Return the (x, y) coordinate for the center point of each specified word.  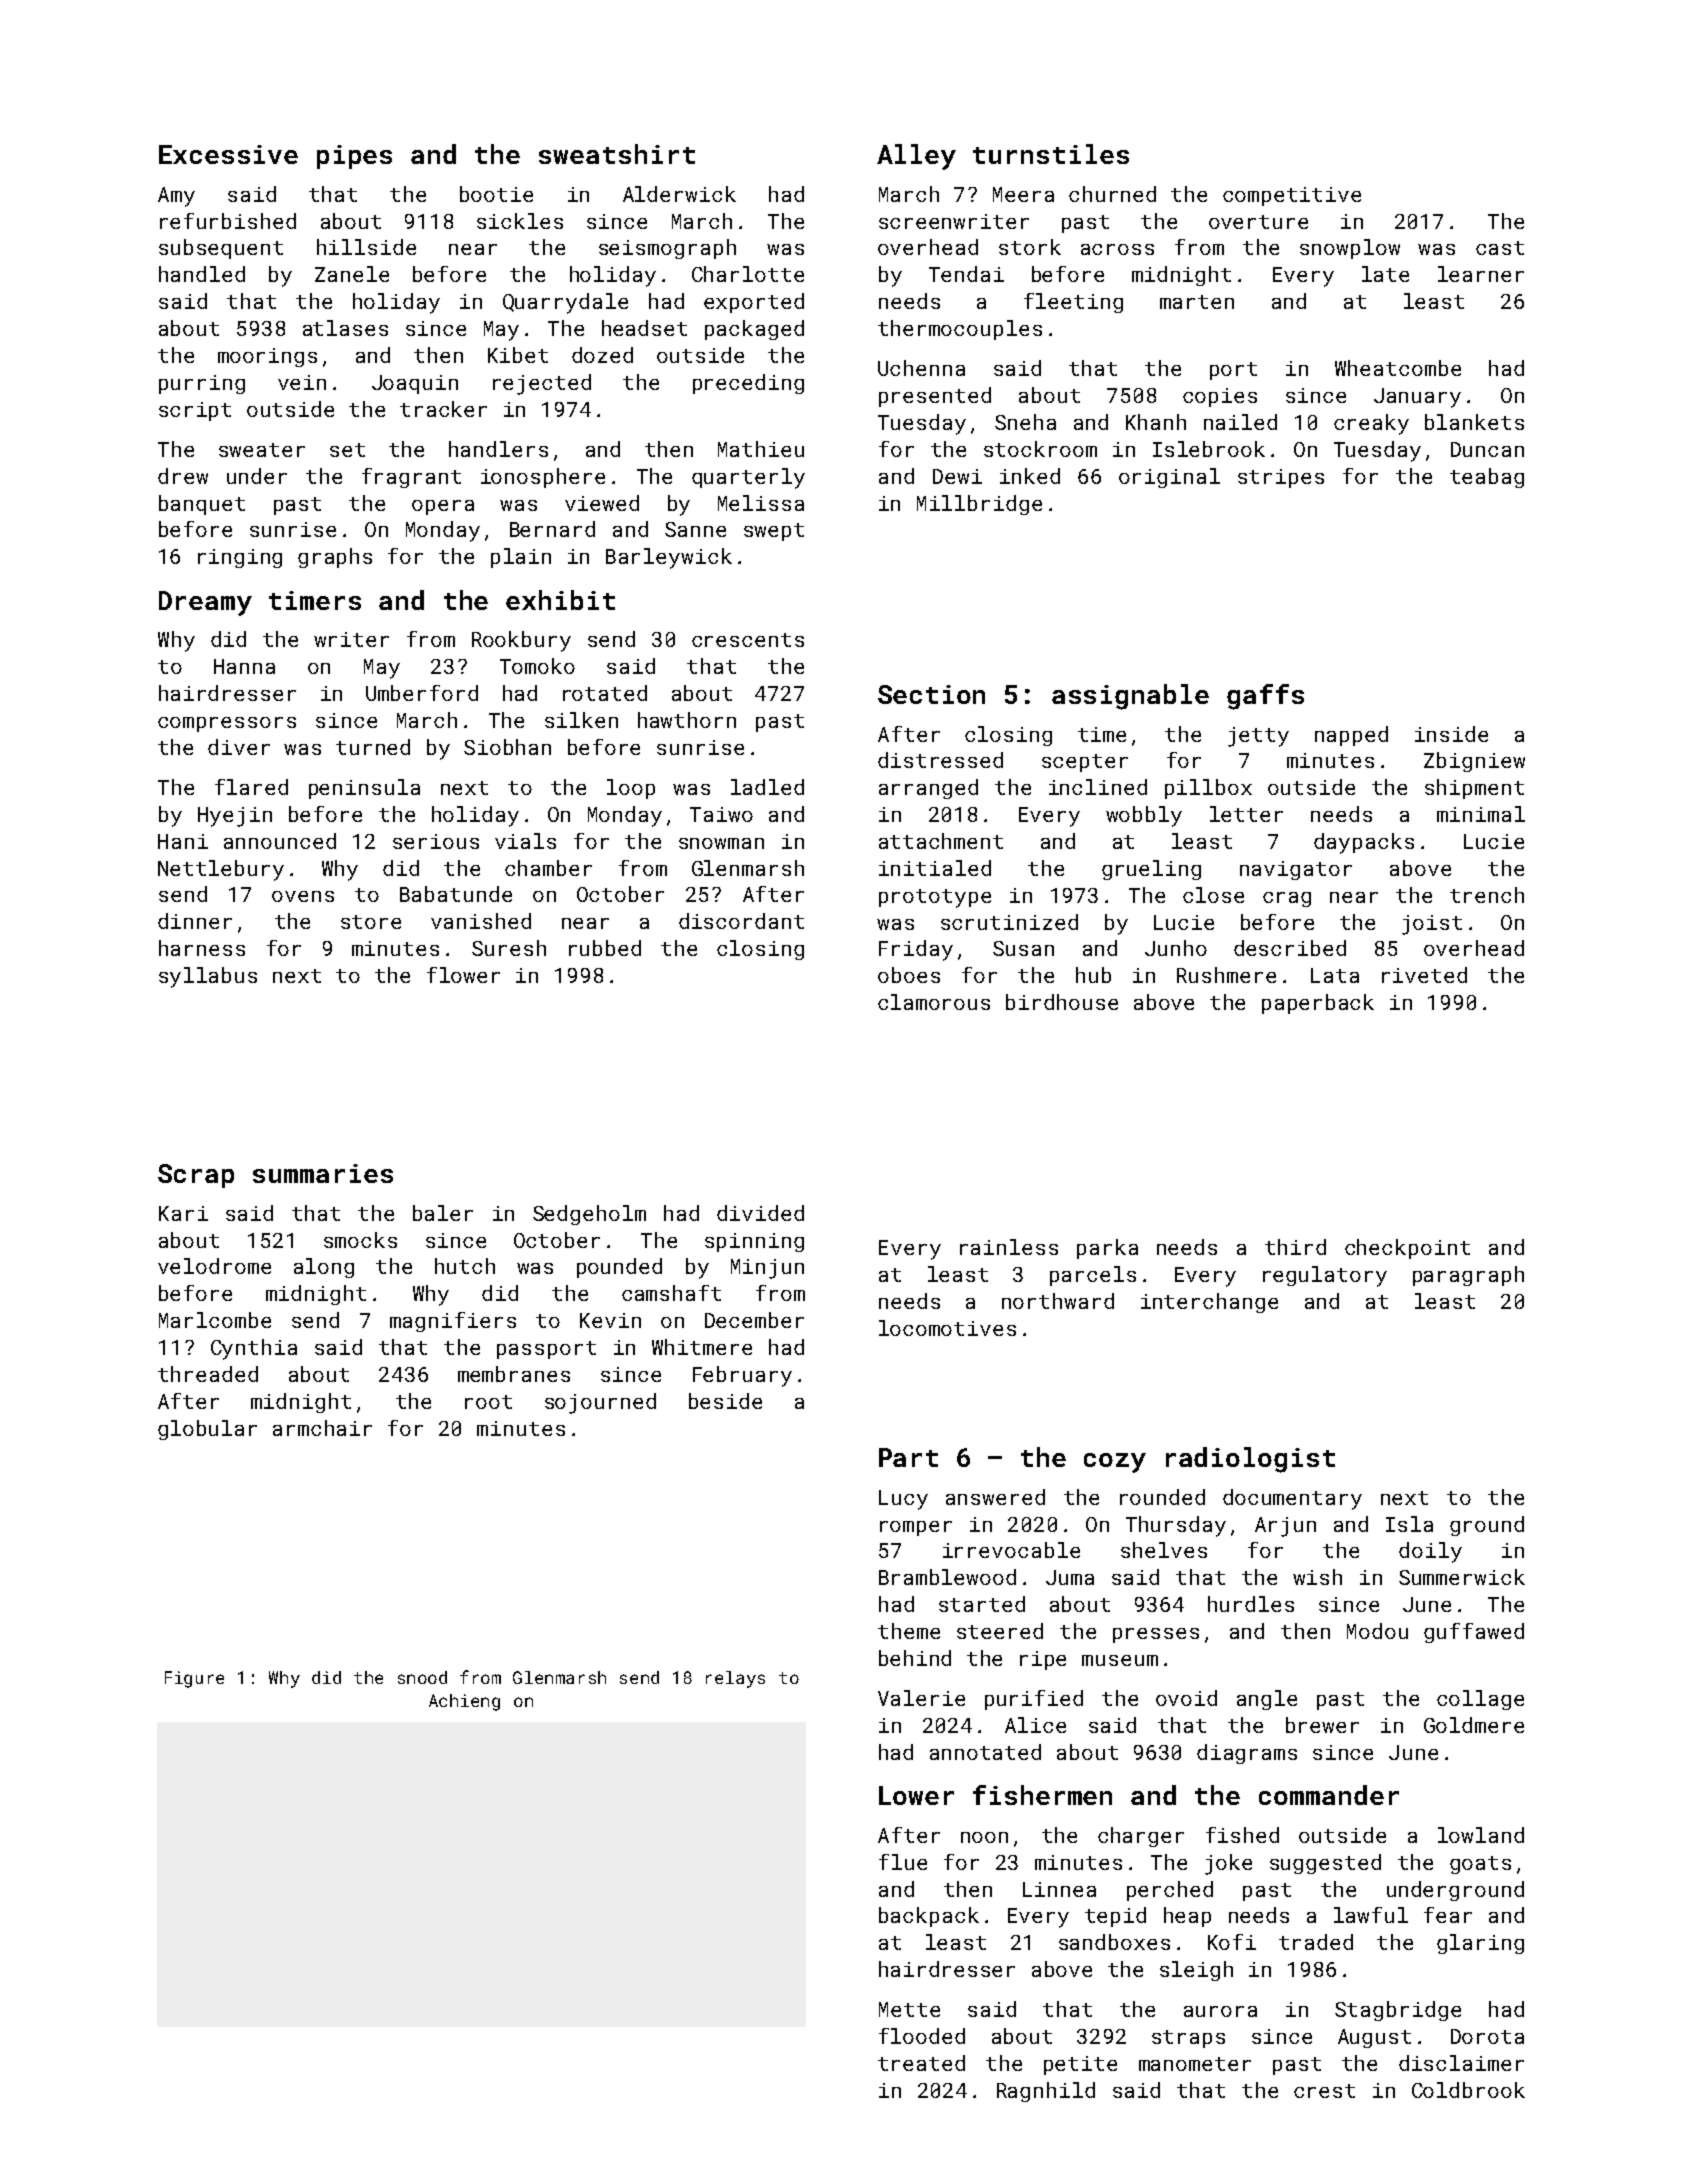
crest (1324, 2091)
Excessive (228, 154)
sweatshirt (617, 154)
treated (921, 2063)
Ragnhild (1046, 2092)
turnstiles (1051, 154)
